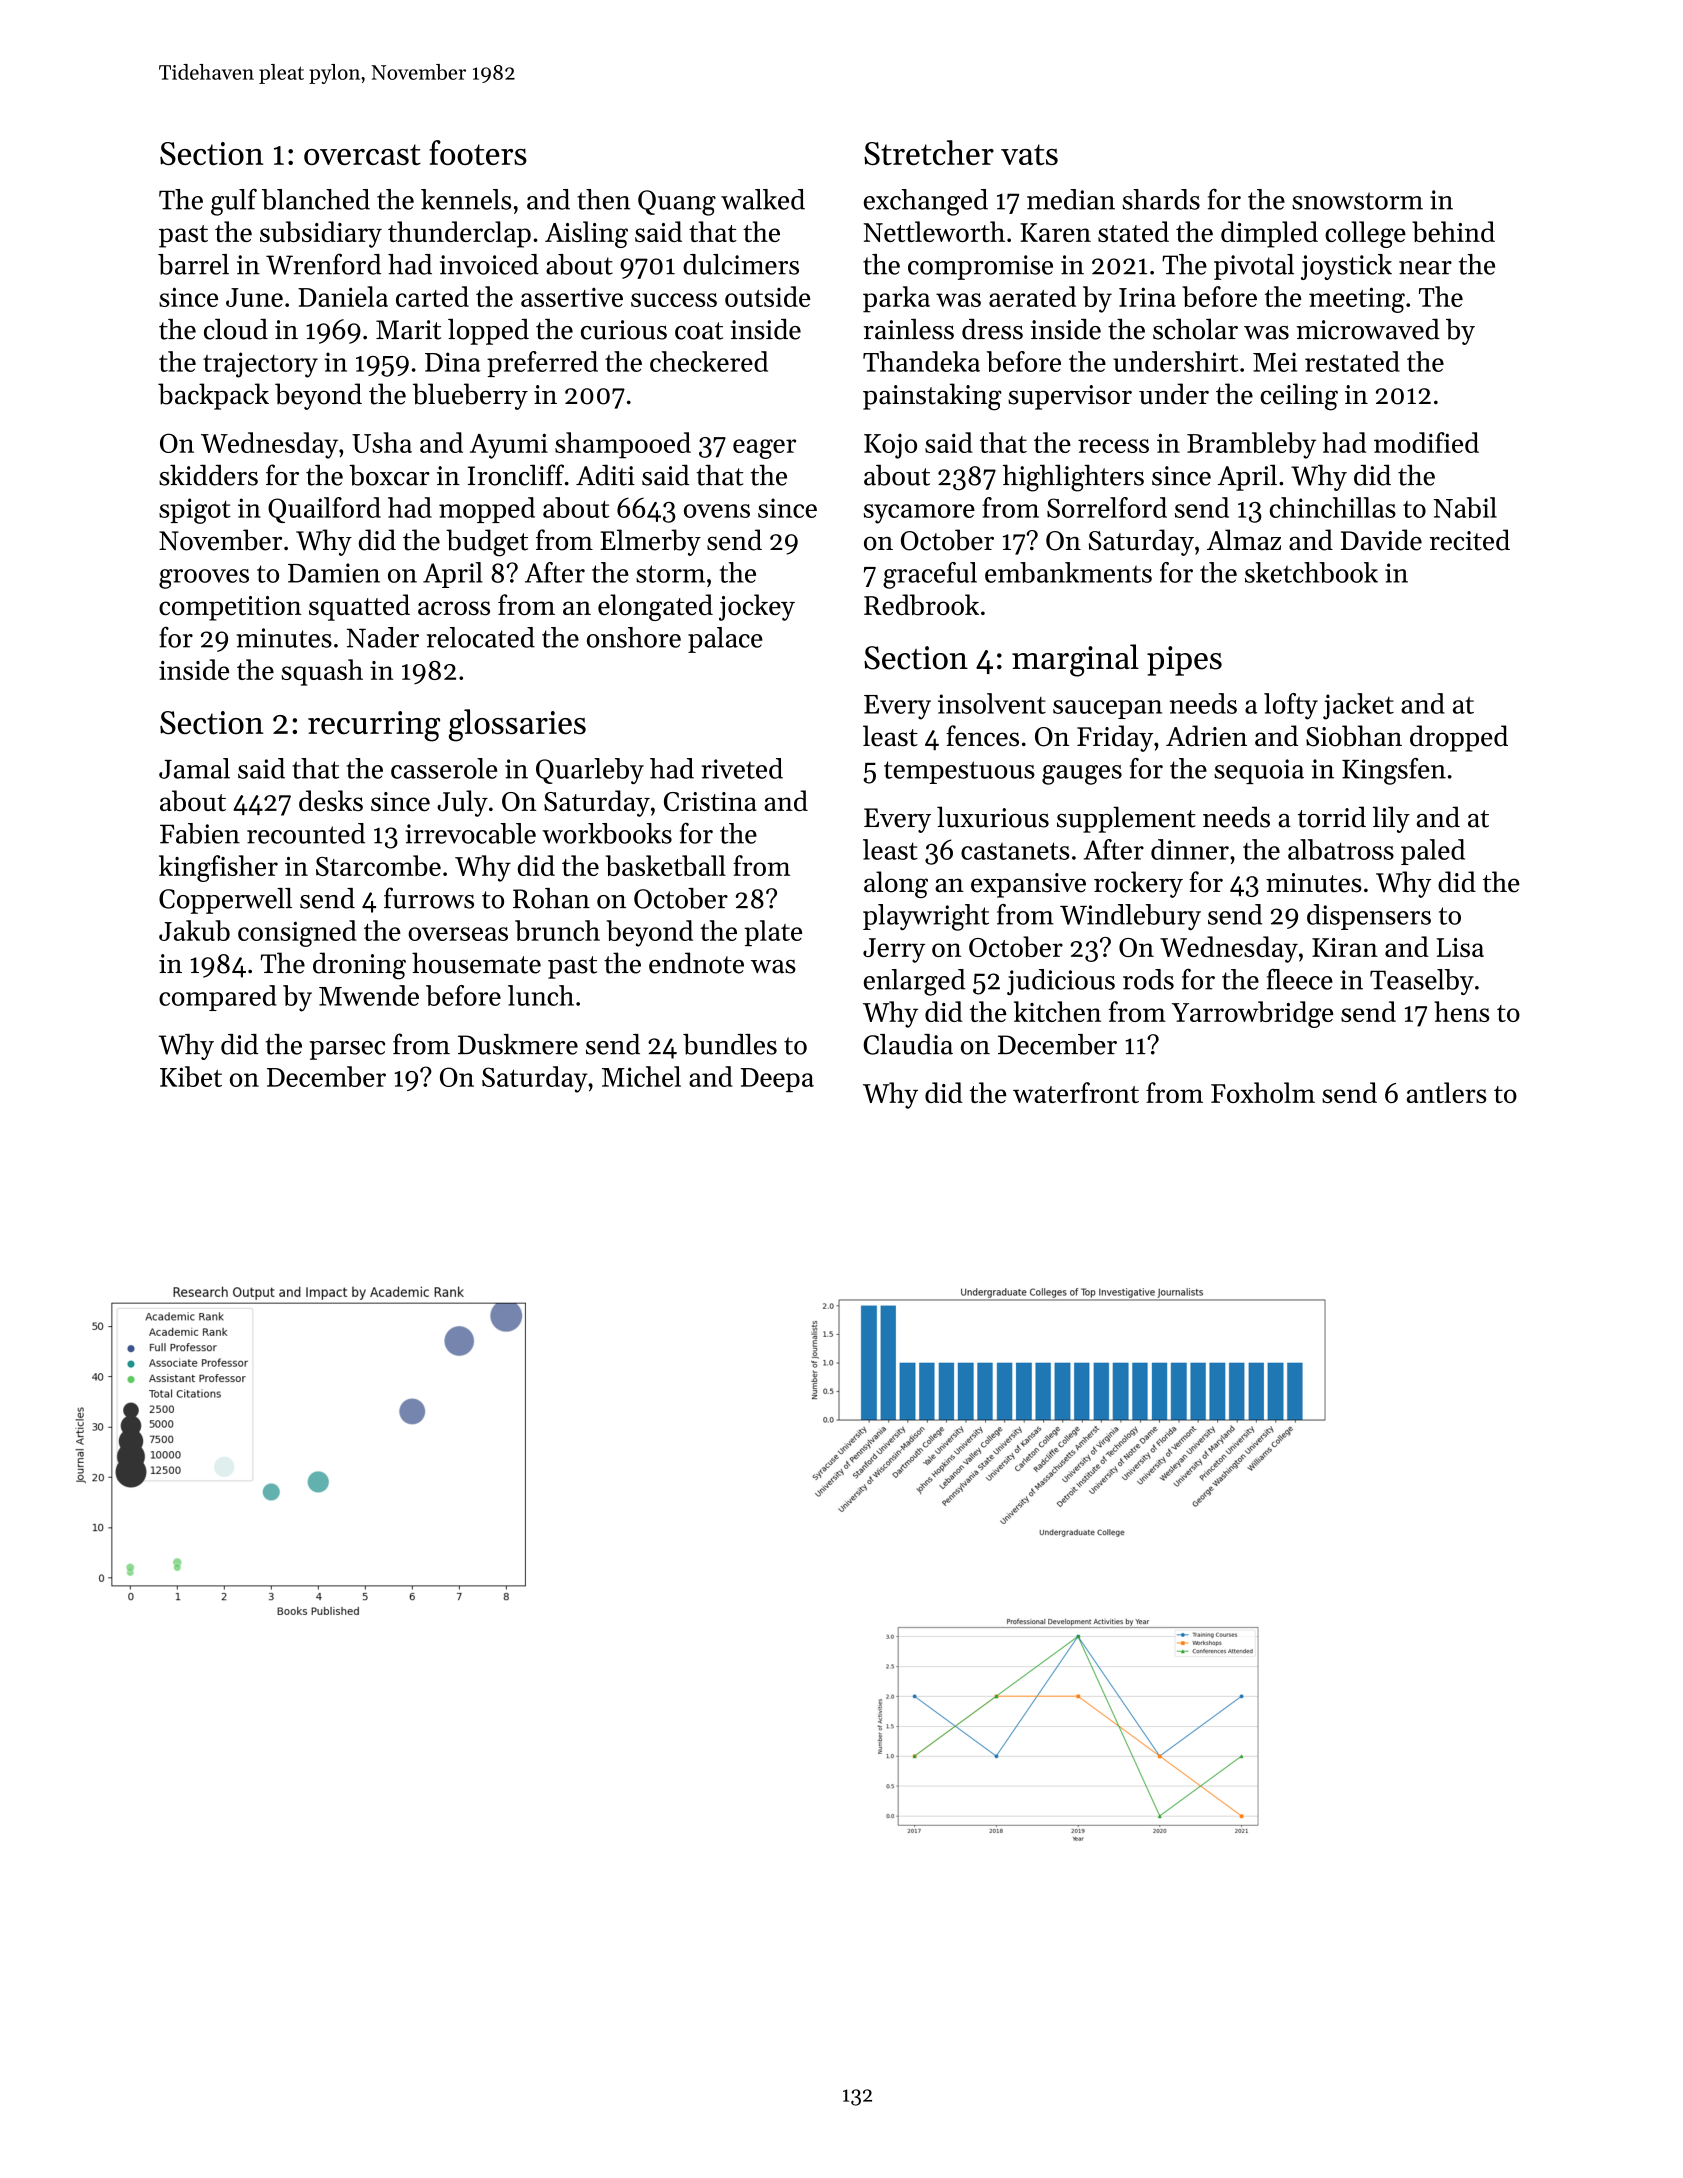 This image has width=1683, height=2178. Describe the element at coordinates (641, 1076) in the image. I see `Michel` at that location.
